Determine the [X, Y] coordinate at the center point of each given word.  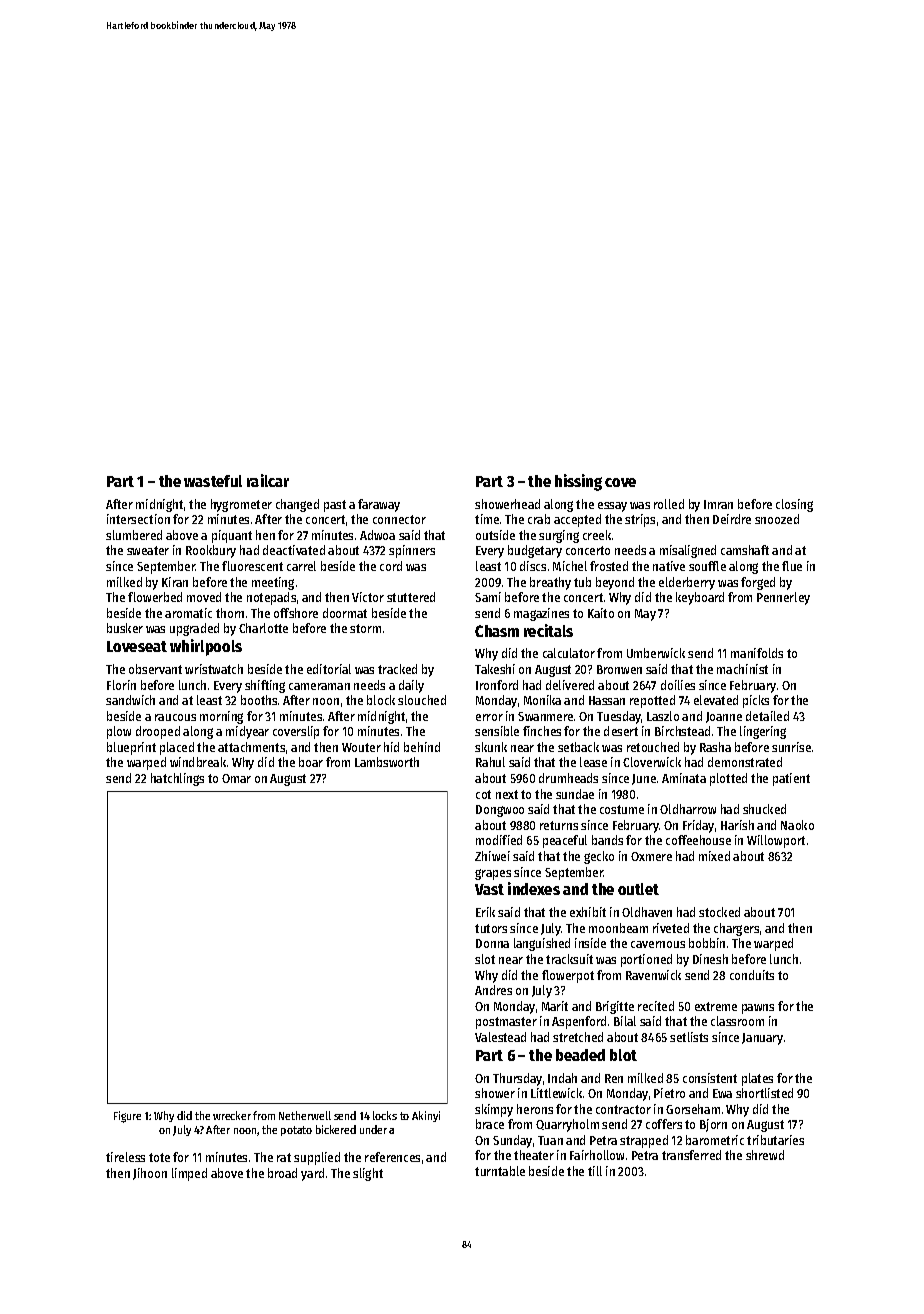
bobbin [707, 943]
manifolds [757, 653]
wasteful [213, 481]
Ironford [497, 685]
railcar [268, 480]
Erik [485, 912]
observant [155, 669]
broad [282, 1173]
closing [794, 505]
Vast [489, 889]
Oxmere [651, 856]
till [595, 1171]
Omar [236, 778]
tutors [491, 928]
